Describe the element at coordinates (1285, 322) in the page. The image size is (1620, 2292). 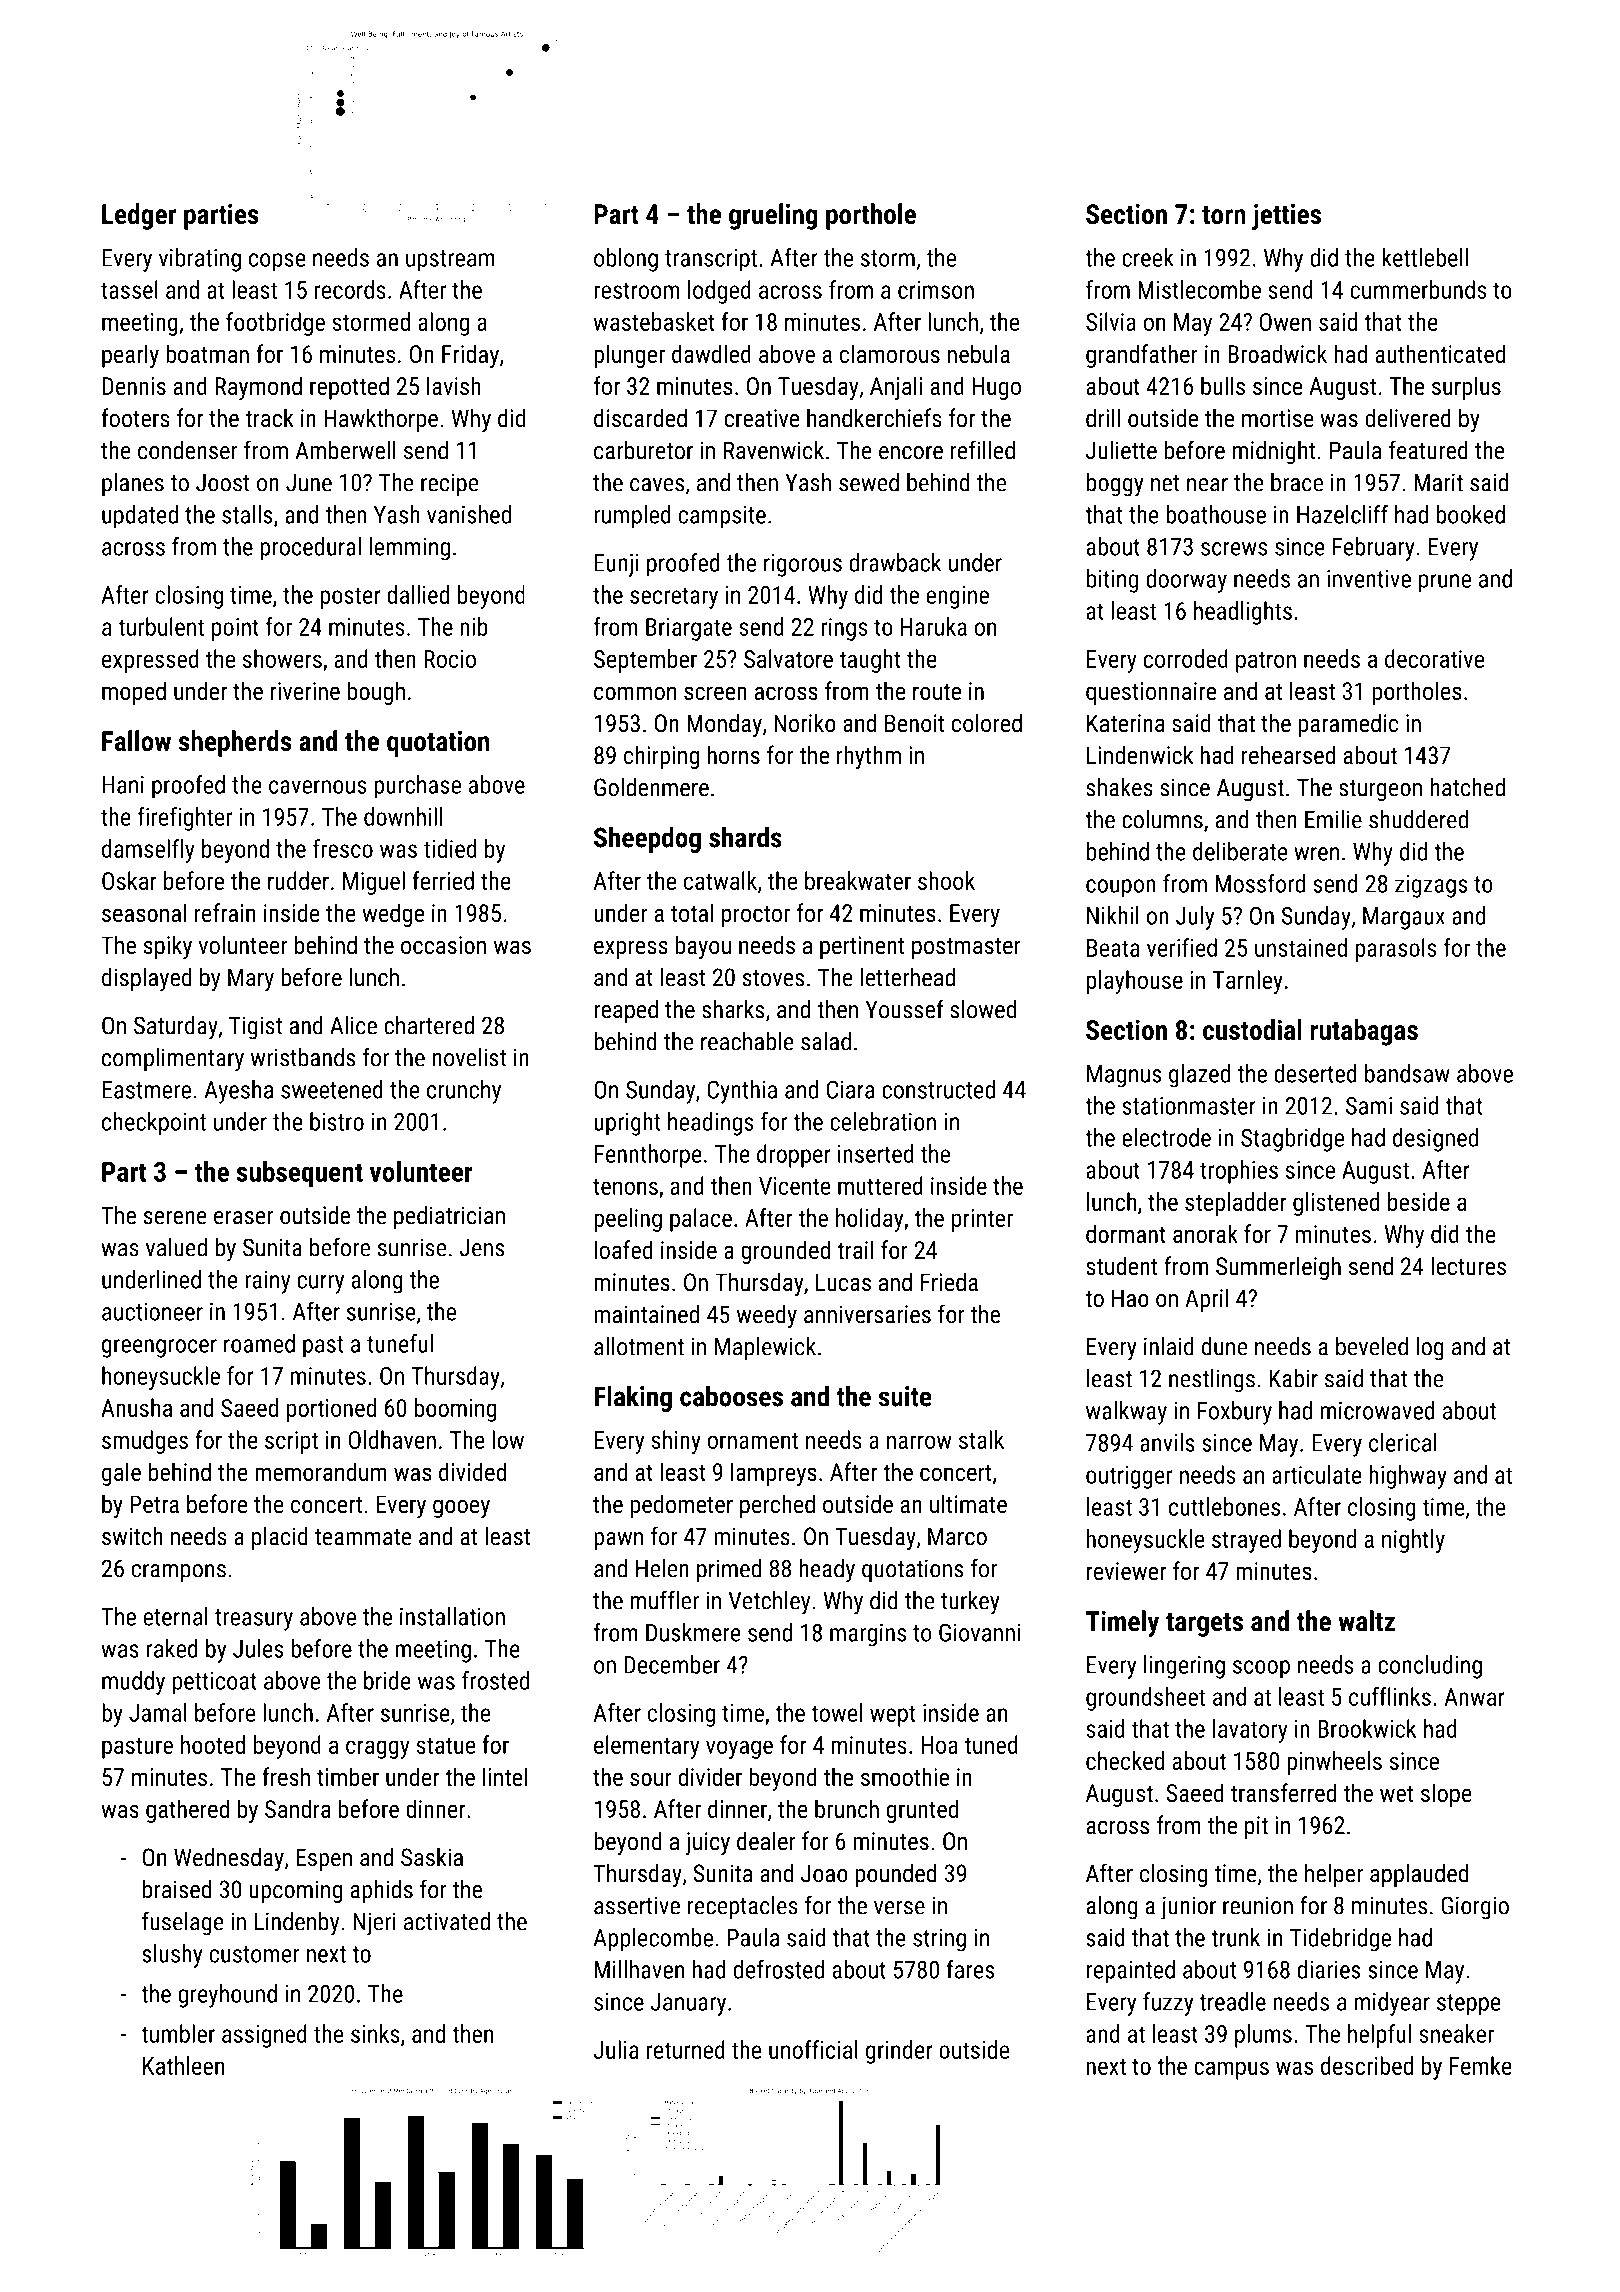
I see `Owen` at that location.
